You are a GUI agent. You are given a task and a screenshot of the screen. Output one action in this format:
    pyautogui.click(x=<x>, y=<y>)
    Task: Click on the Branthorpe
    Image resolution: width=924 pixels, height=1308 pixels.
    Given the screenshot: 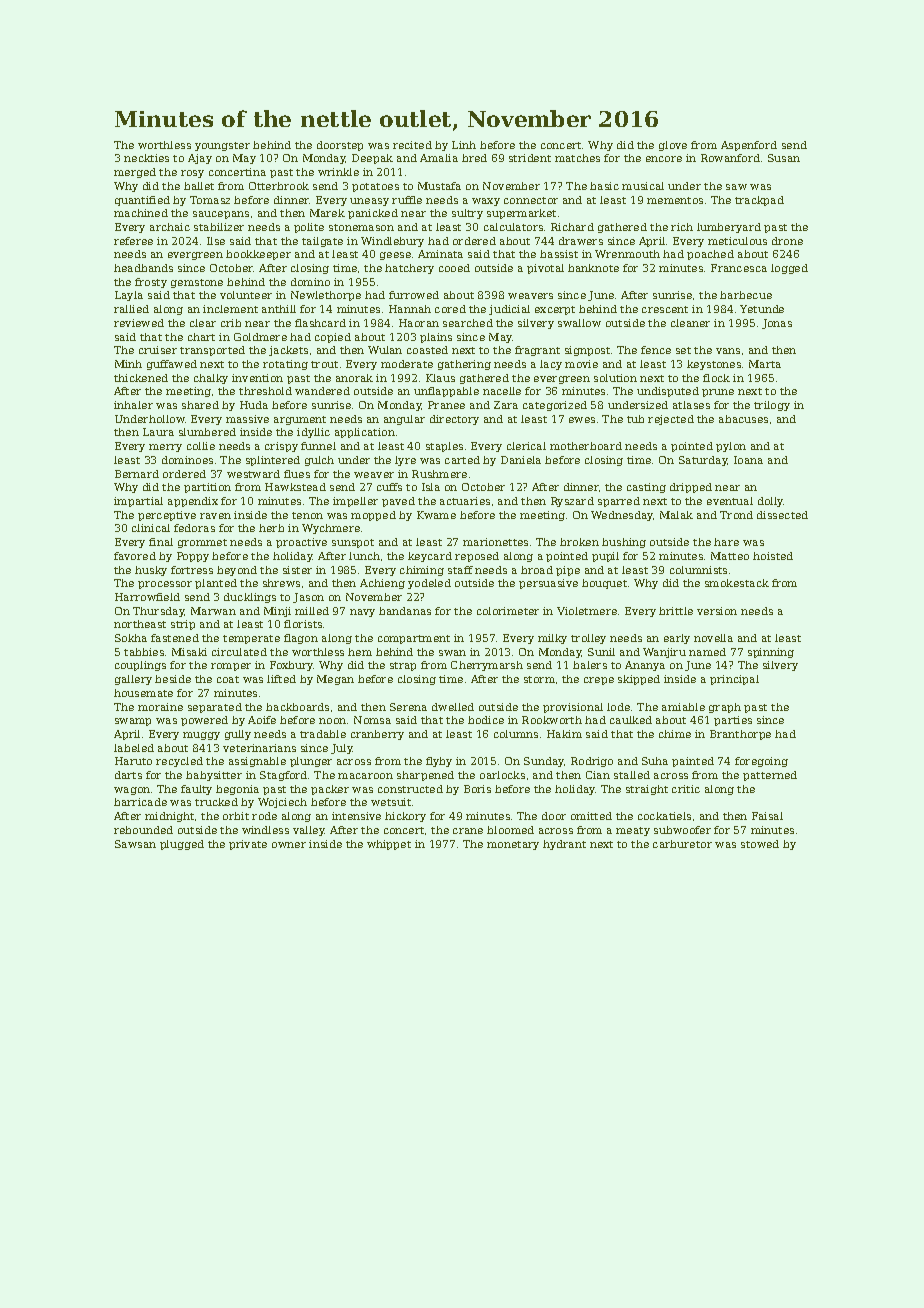 What is the action you would take?
    pyautogui.click(x=740, y=735)
